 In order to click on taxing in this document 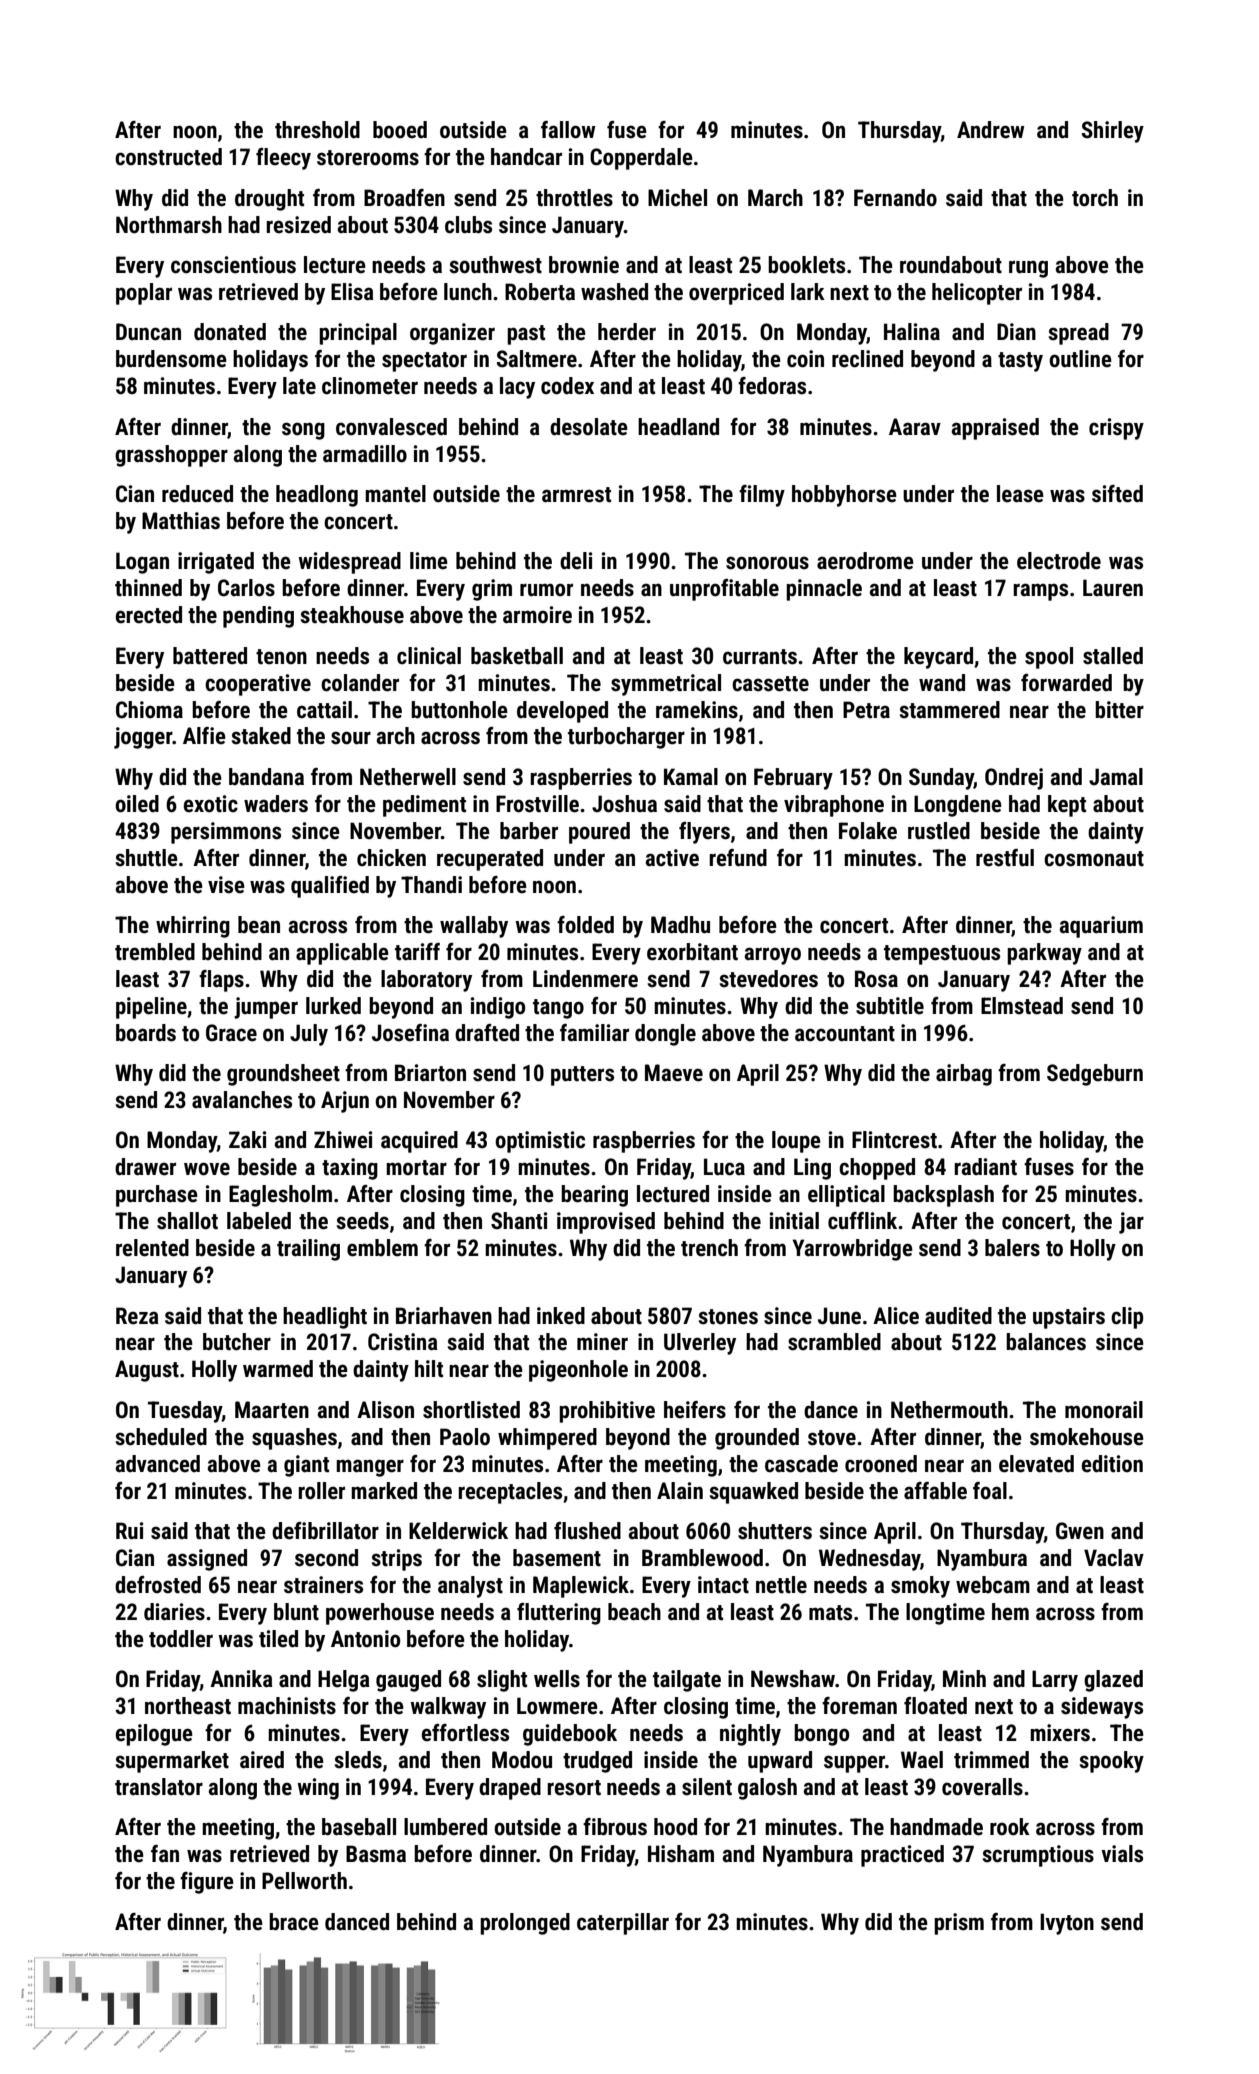, I will do `click(350, 1169)`.
